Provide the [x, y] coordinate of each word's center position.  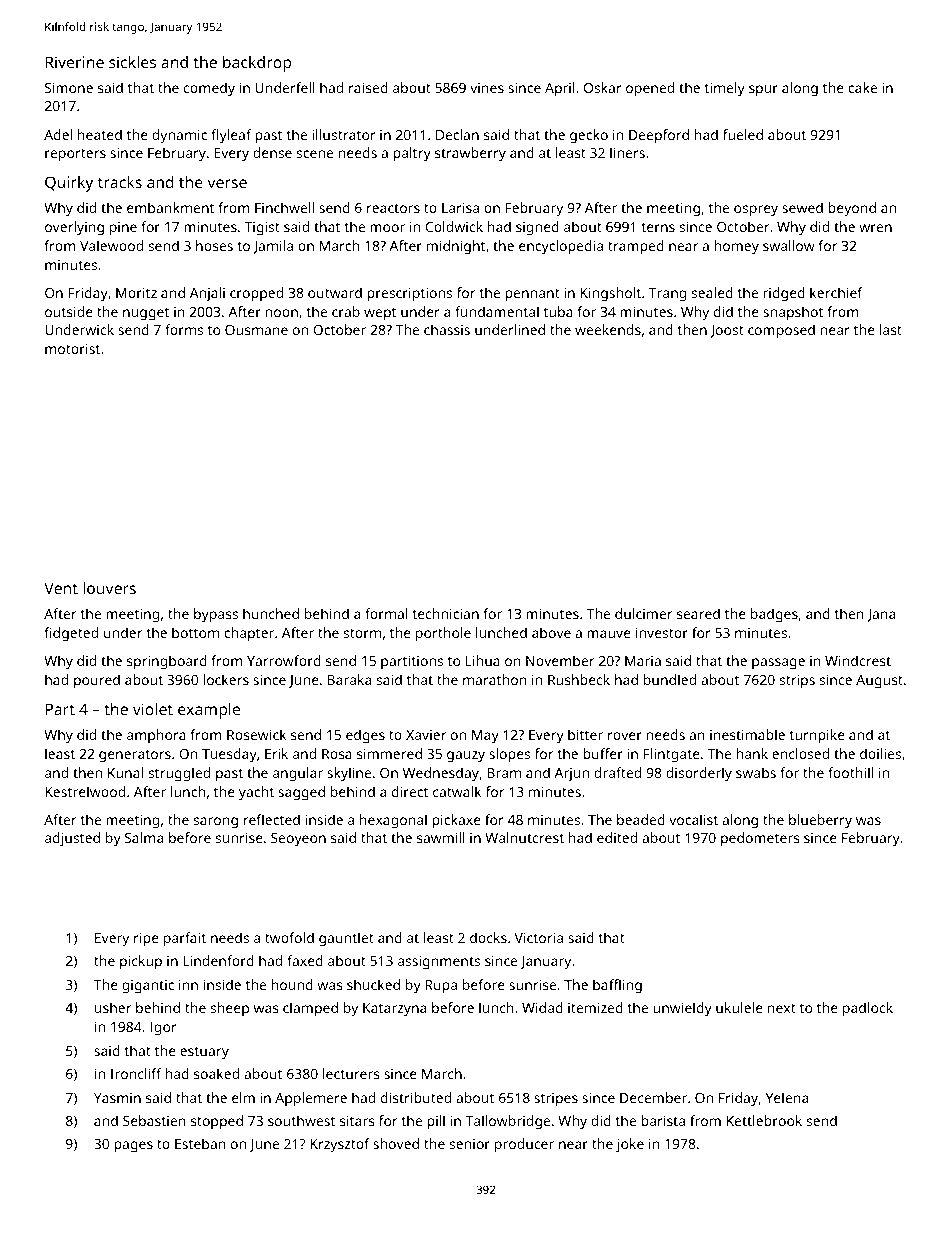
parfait [185, 939]
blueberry [820, 821]
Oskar [603, 87]
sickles [132, 62]
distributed [416, 1097]
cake [862, 87]
